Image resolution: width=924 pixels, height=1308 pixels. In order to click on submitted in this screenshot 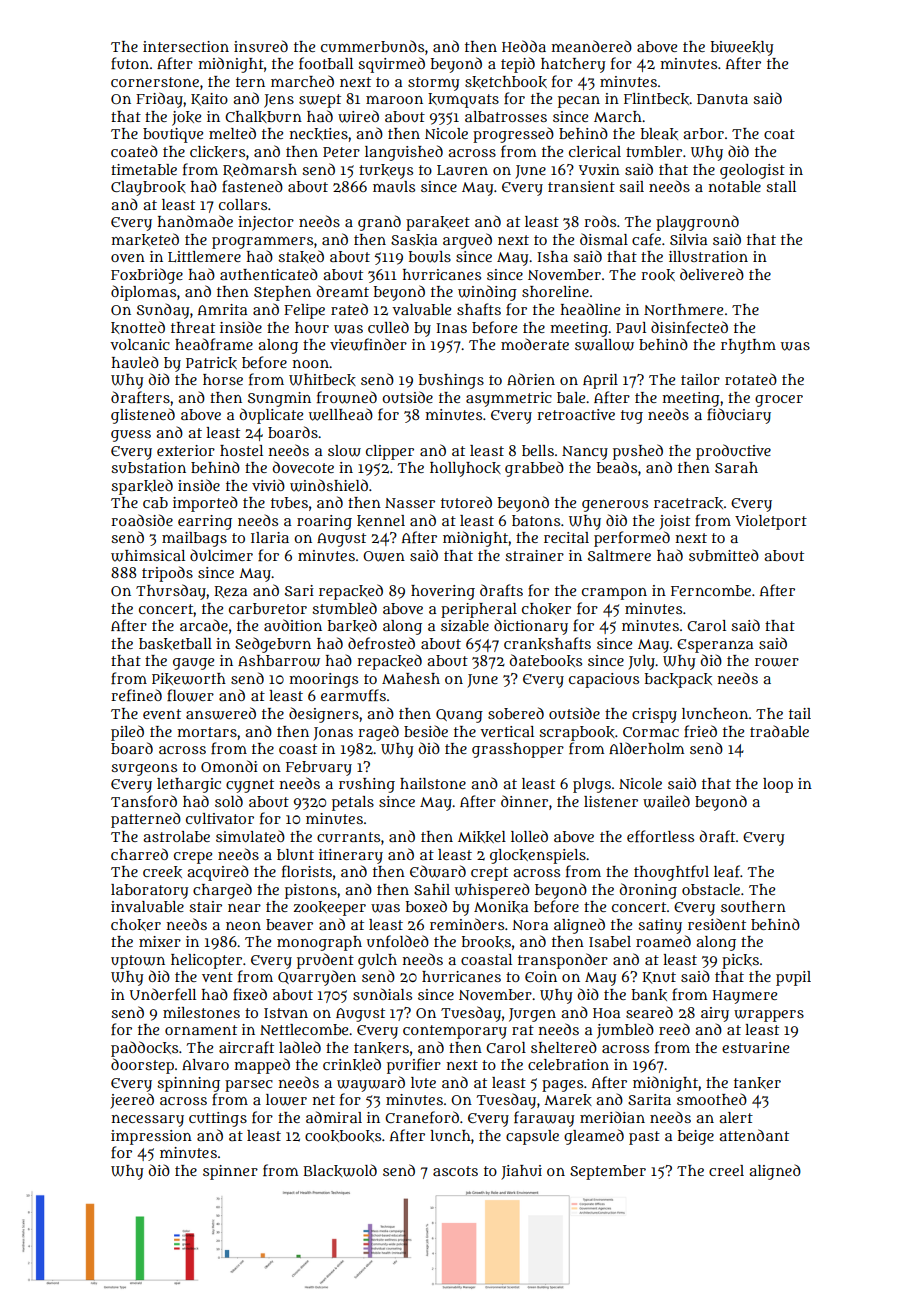, I will do `click(724, 555)`.
